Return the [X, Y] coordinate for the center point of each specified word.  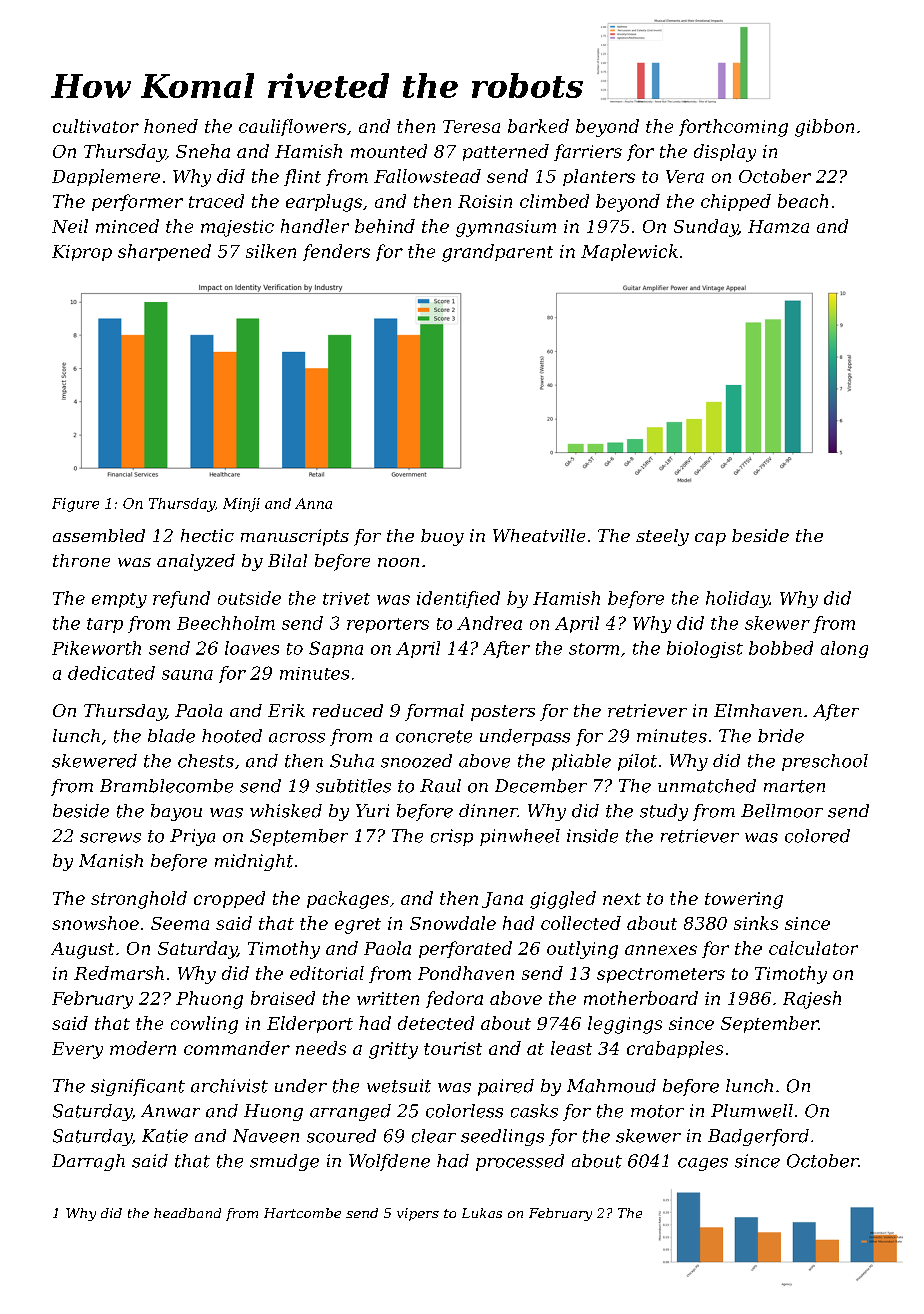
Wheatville [539, 535]
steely [662, 537]
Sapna [336, 649]
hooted [232, 736]
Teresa [471, 126]
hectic [207, 535]
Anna [313, 503]
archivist [229, 1086]
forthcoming [733, 128]
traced [216, 201]
